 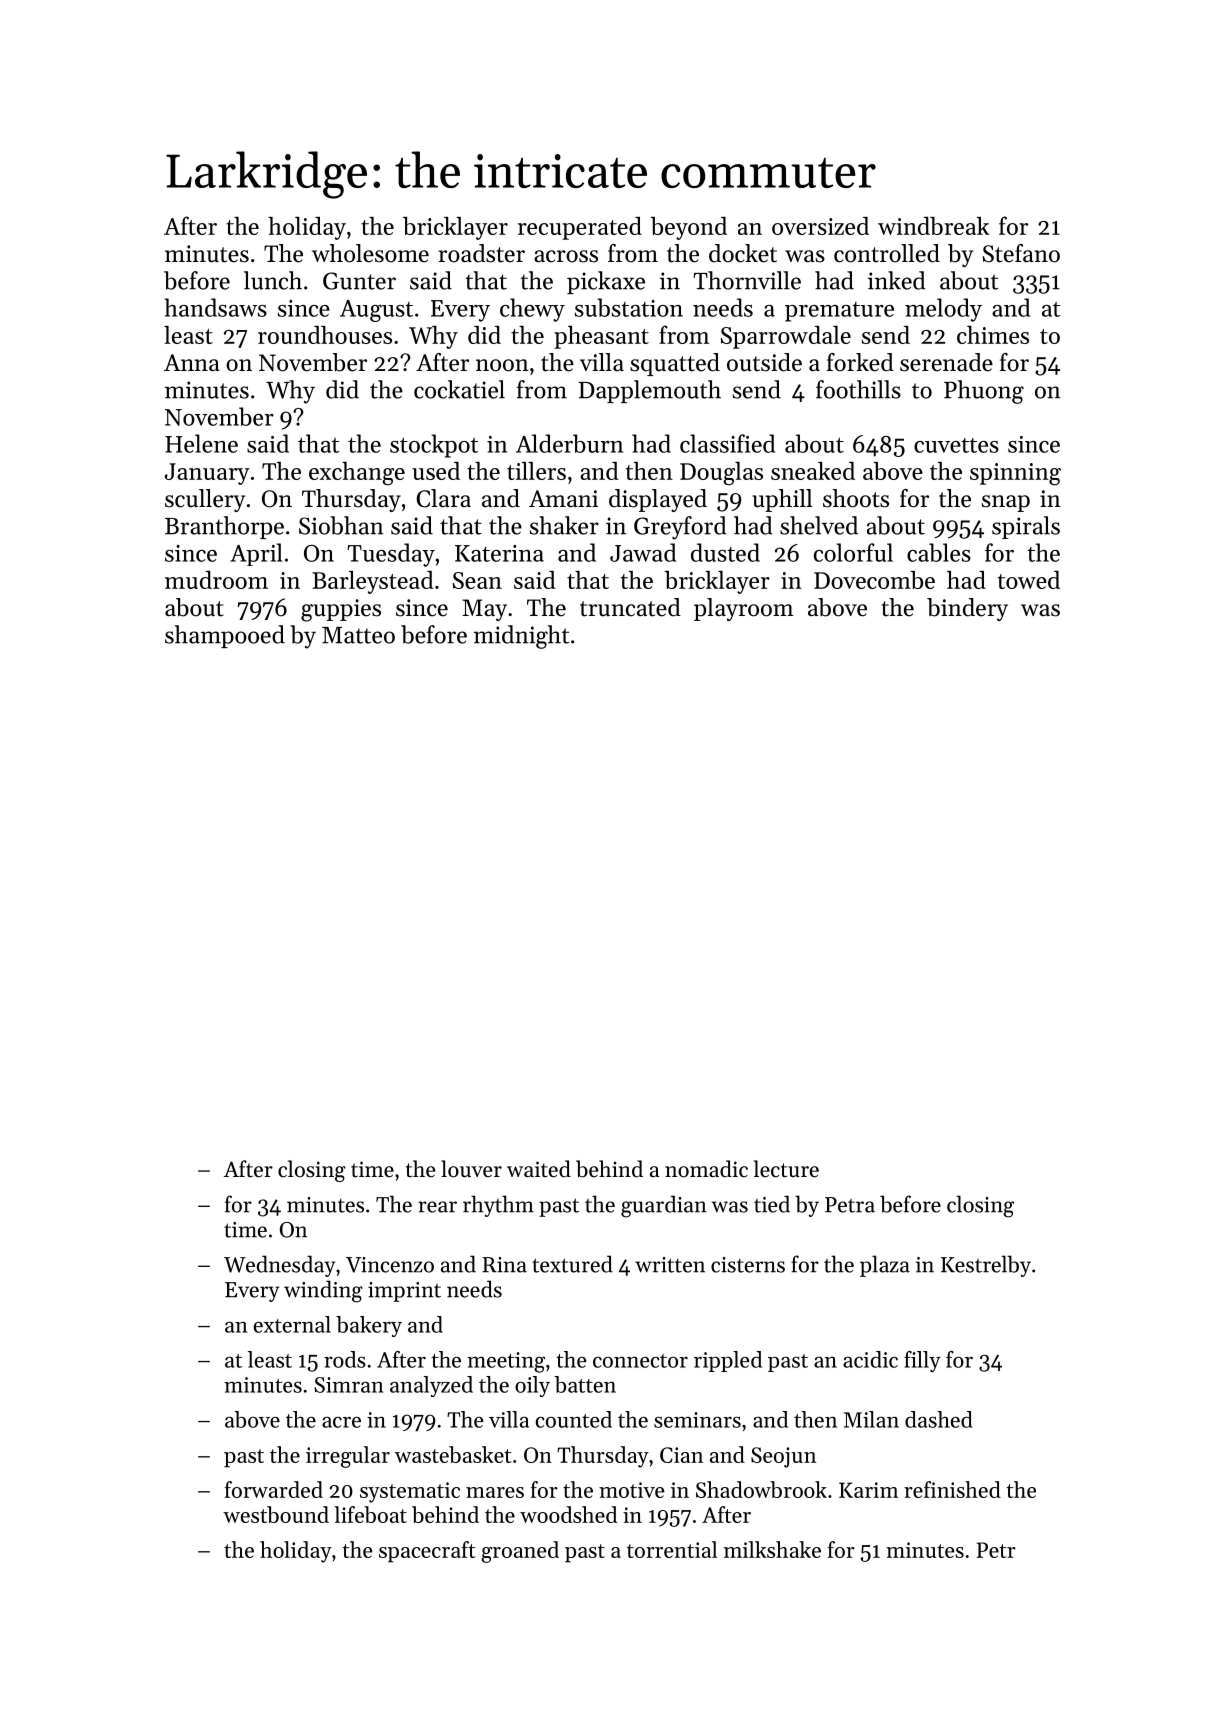 I want to click on windbreak, so click(x=933, y=226).
